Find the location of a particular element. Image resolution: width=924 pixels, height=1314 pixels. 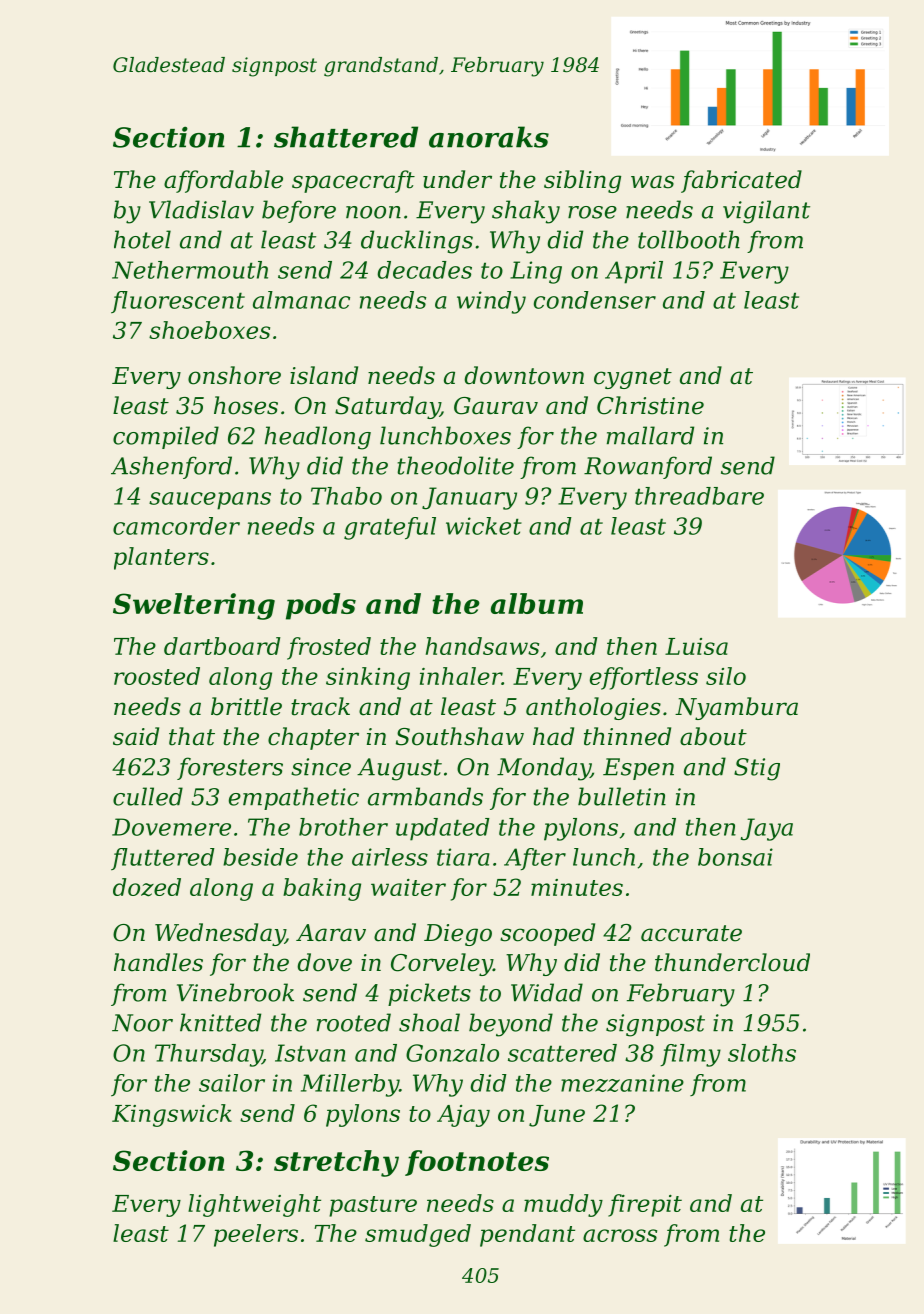

knitted is located at coordinates (220, 1022).
